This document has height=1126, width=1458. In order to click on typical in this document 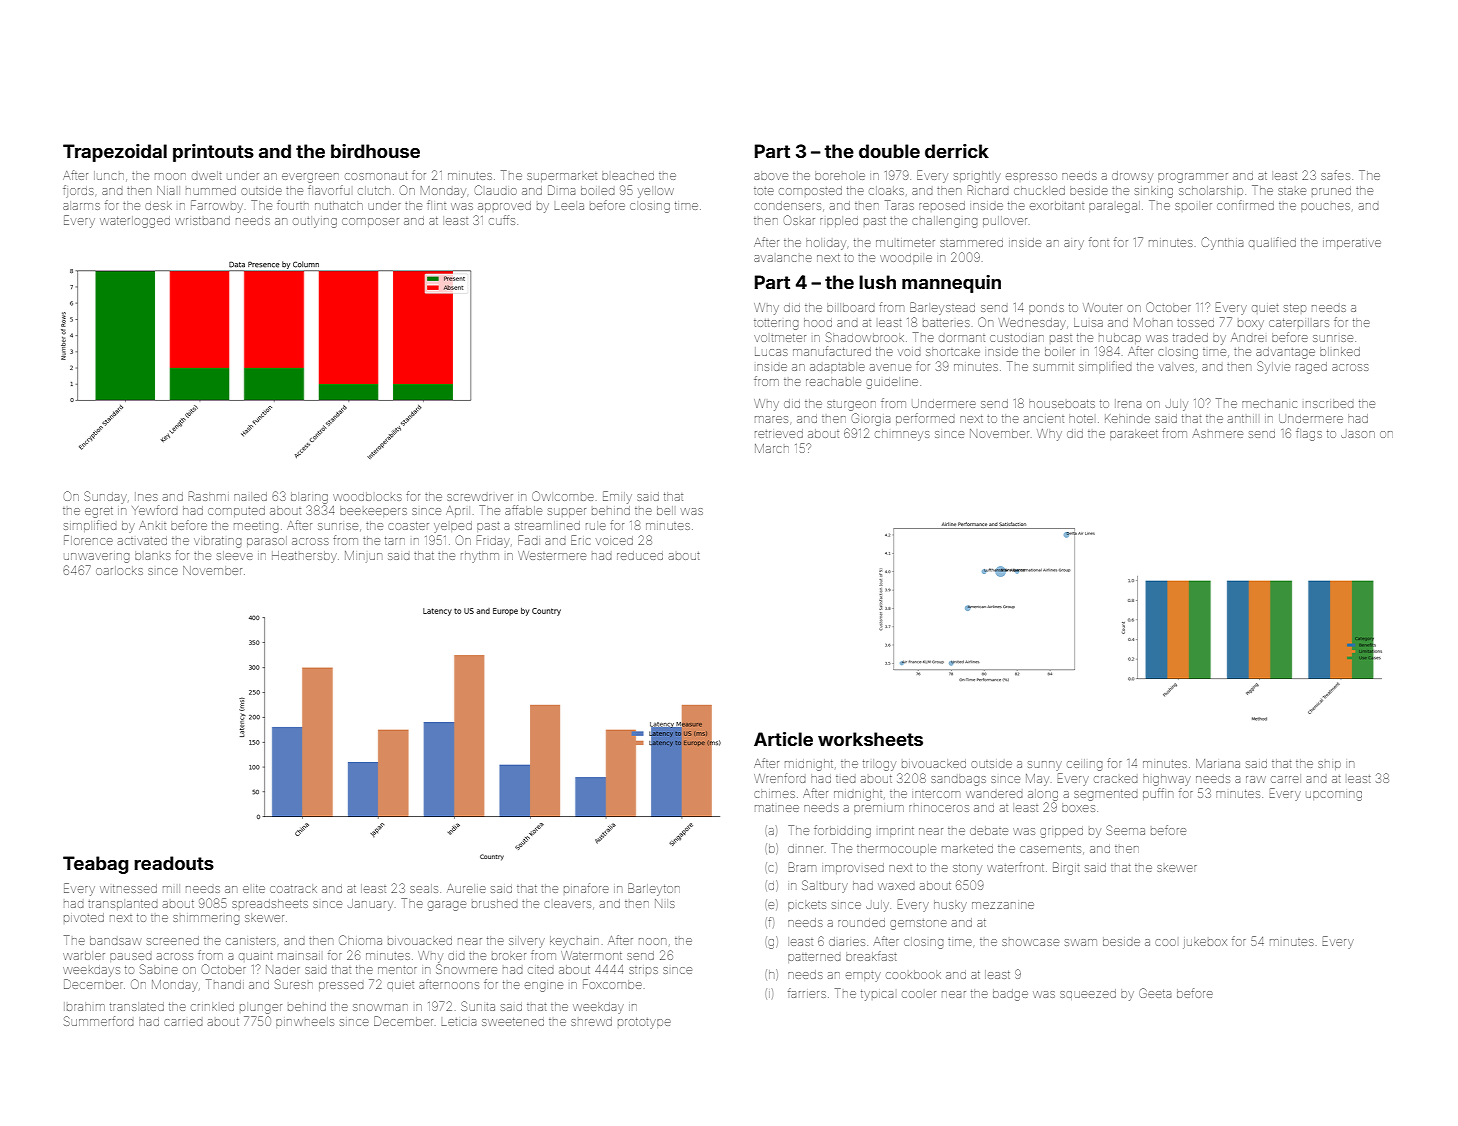, I will do `click(877, 995)`.
